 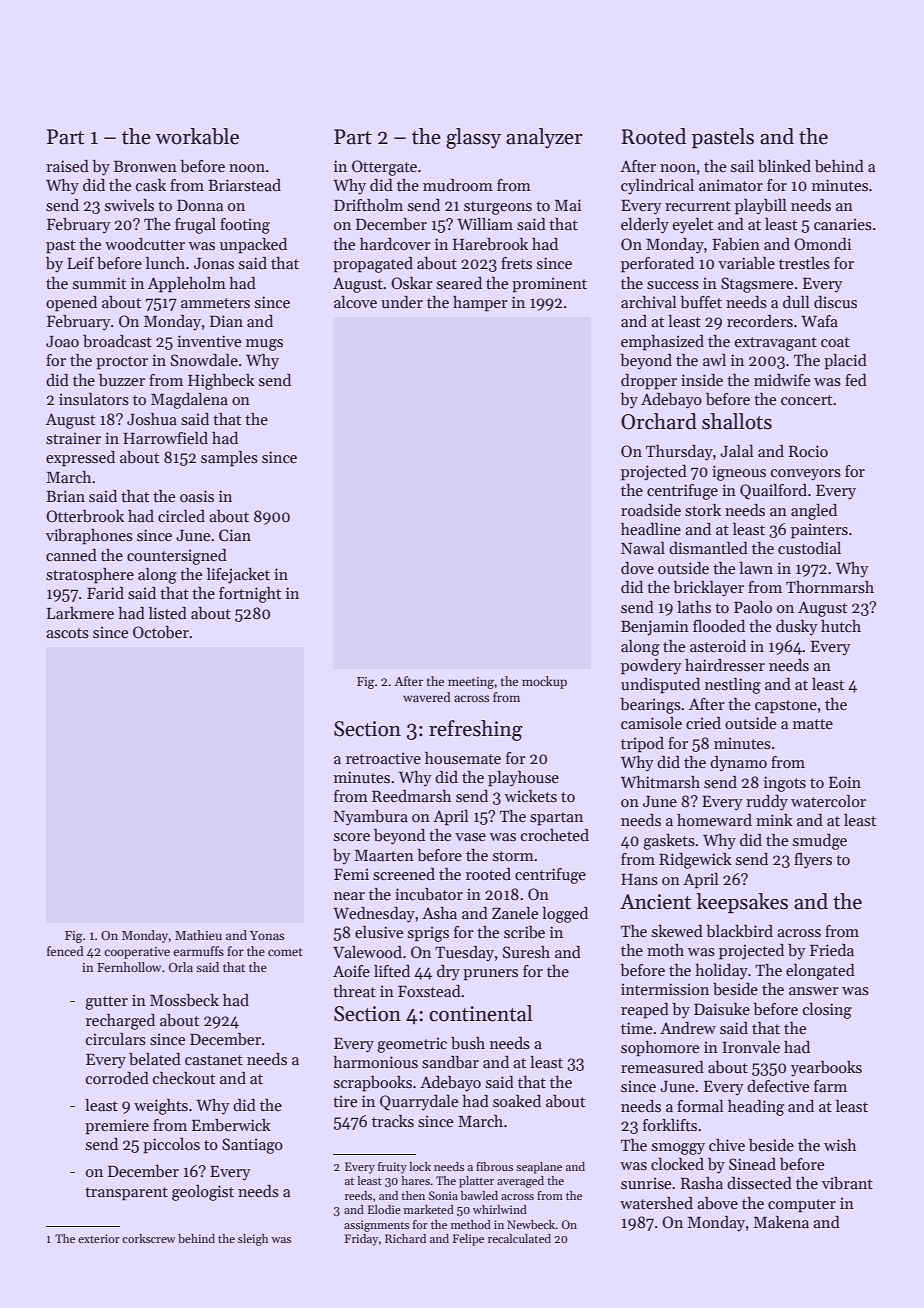 I want to click on keepsakes, so click(x=742, y=903).
